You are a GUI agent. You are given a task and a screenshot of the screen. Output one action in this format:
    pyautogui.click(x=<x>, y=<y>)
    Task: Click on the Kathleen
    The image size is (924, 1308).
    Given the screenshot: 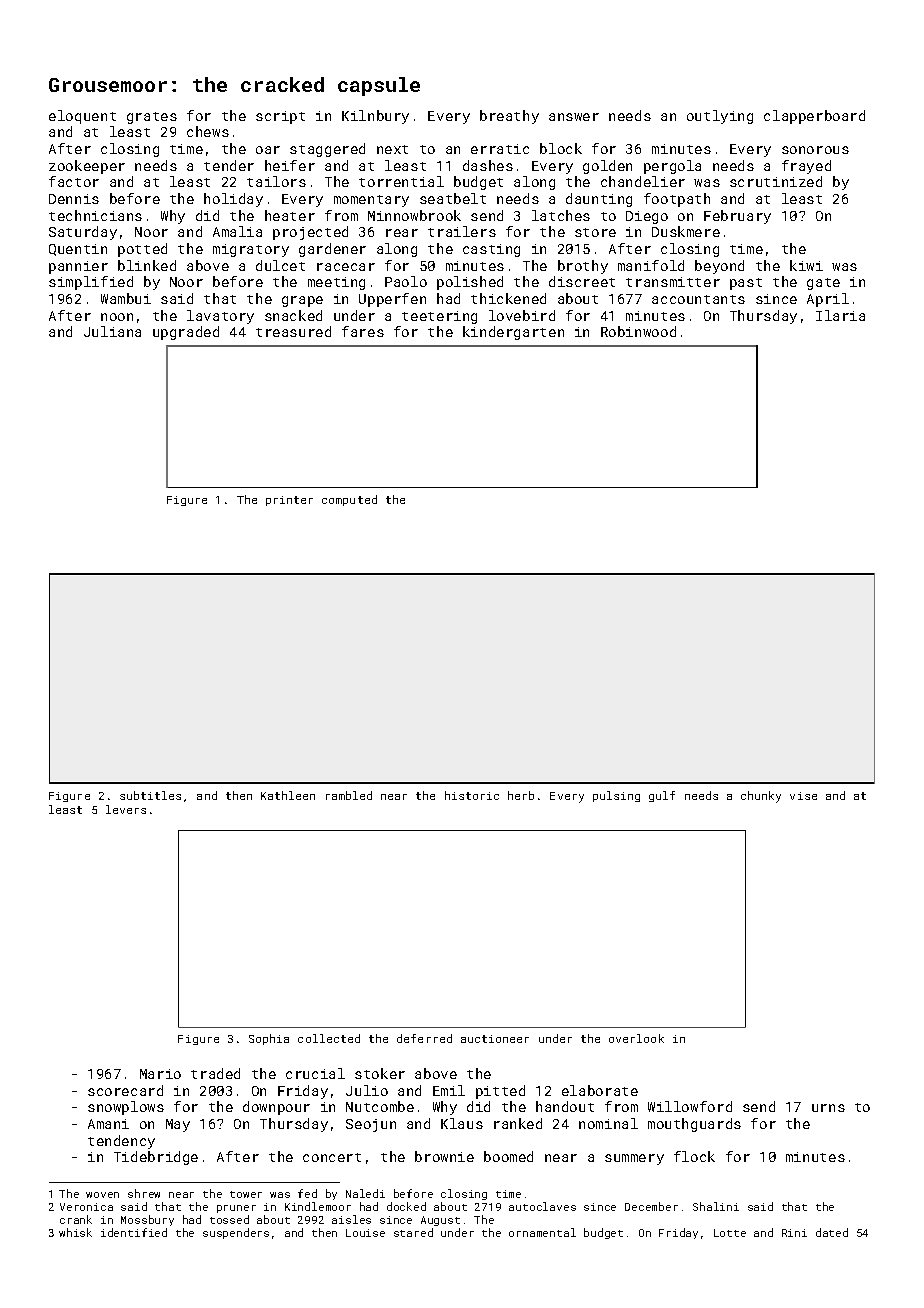 What is the action you would take?
    pyautogui.click(x=288, y=795)
